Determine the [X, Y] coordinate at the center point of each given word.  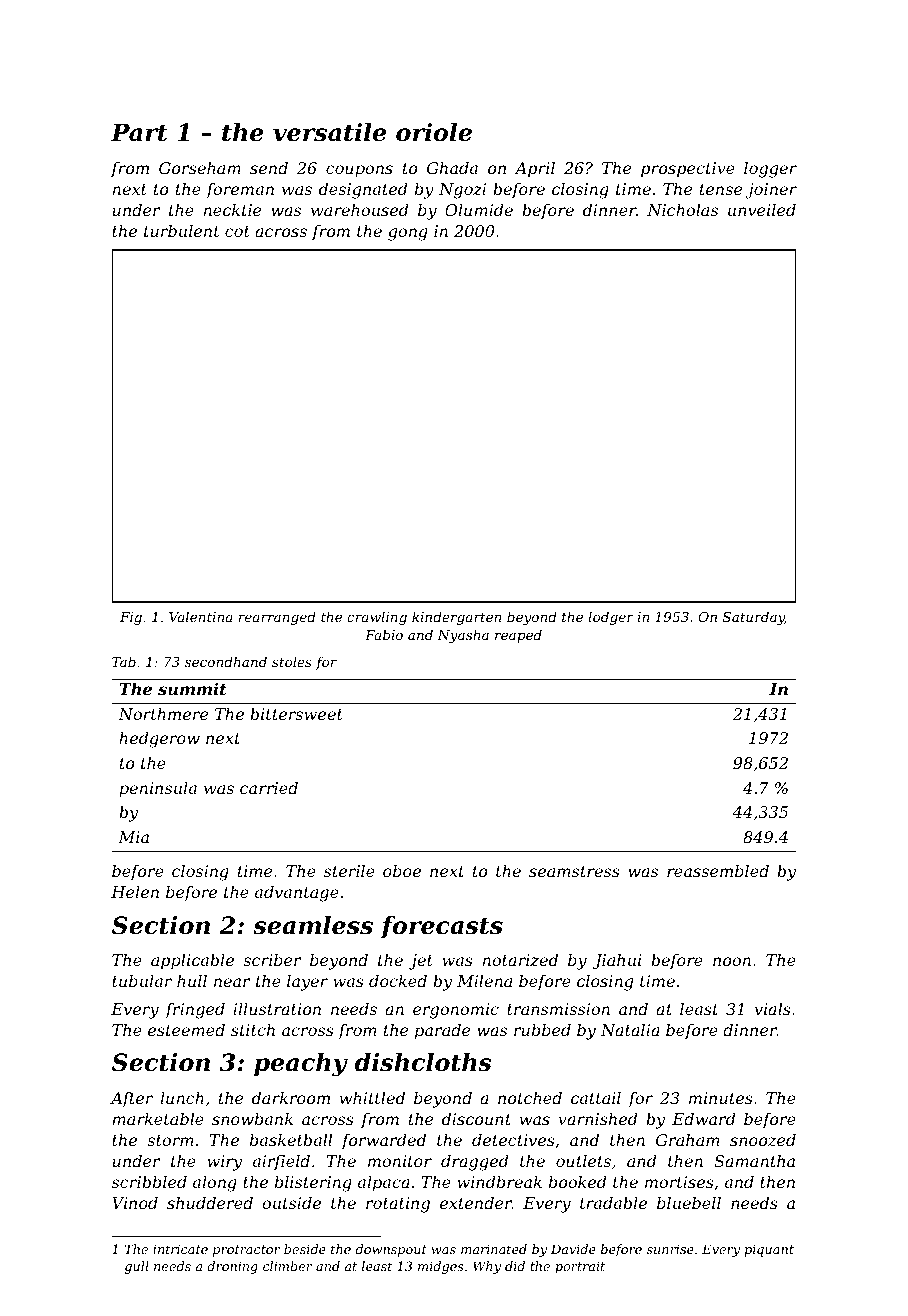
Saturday [754, 618]
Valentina [201, 616]
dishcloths [423, 1062]
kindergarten [456, 618]
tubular [142, 981]
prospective [688, 170]
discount [476, 1119]
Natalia [630, 1030]
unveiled [762, 210]
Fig [131, 618]
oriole [434, 132]
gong [408, 234]
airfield [281, 1162]
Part [139, 132]
